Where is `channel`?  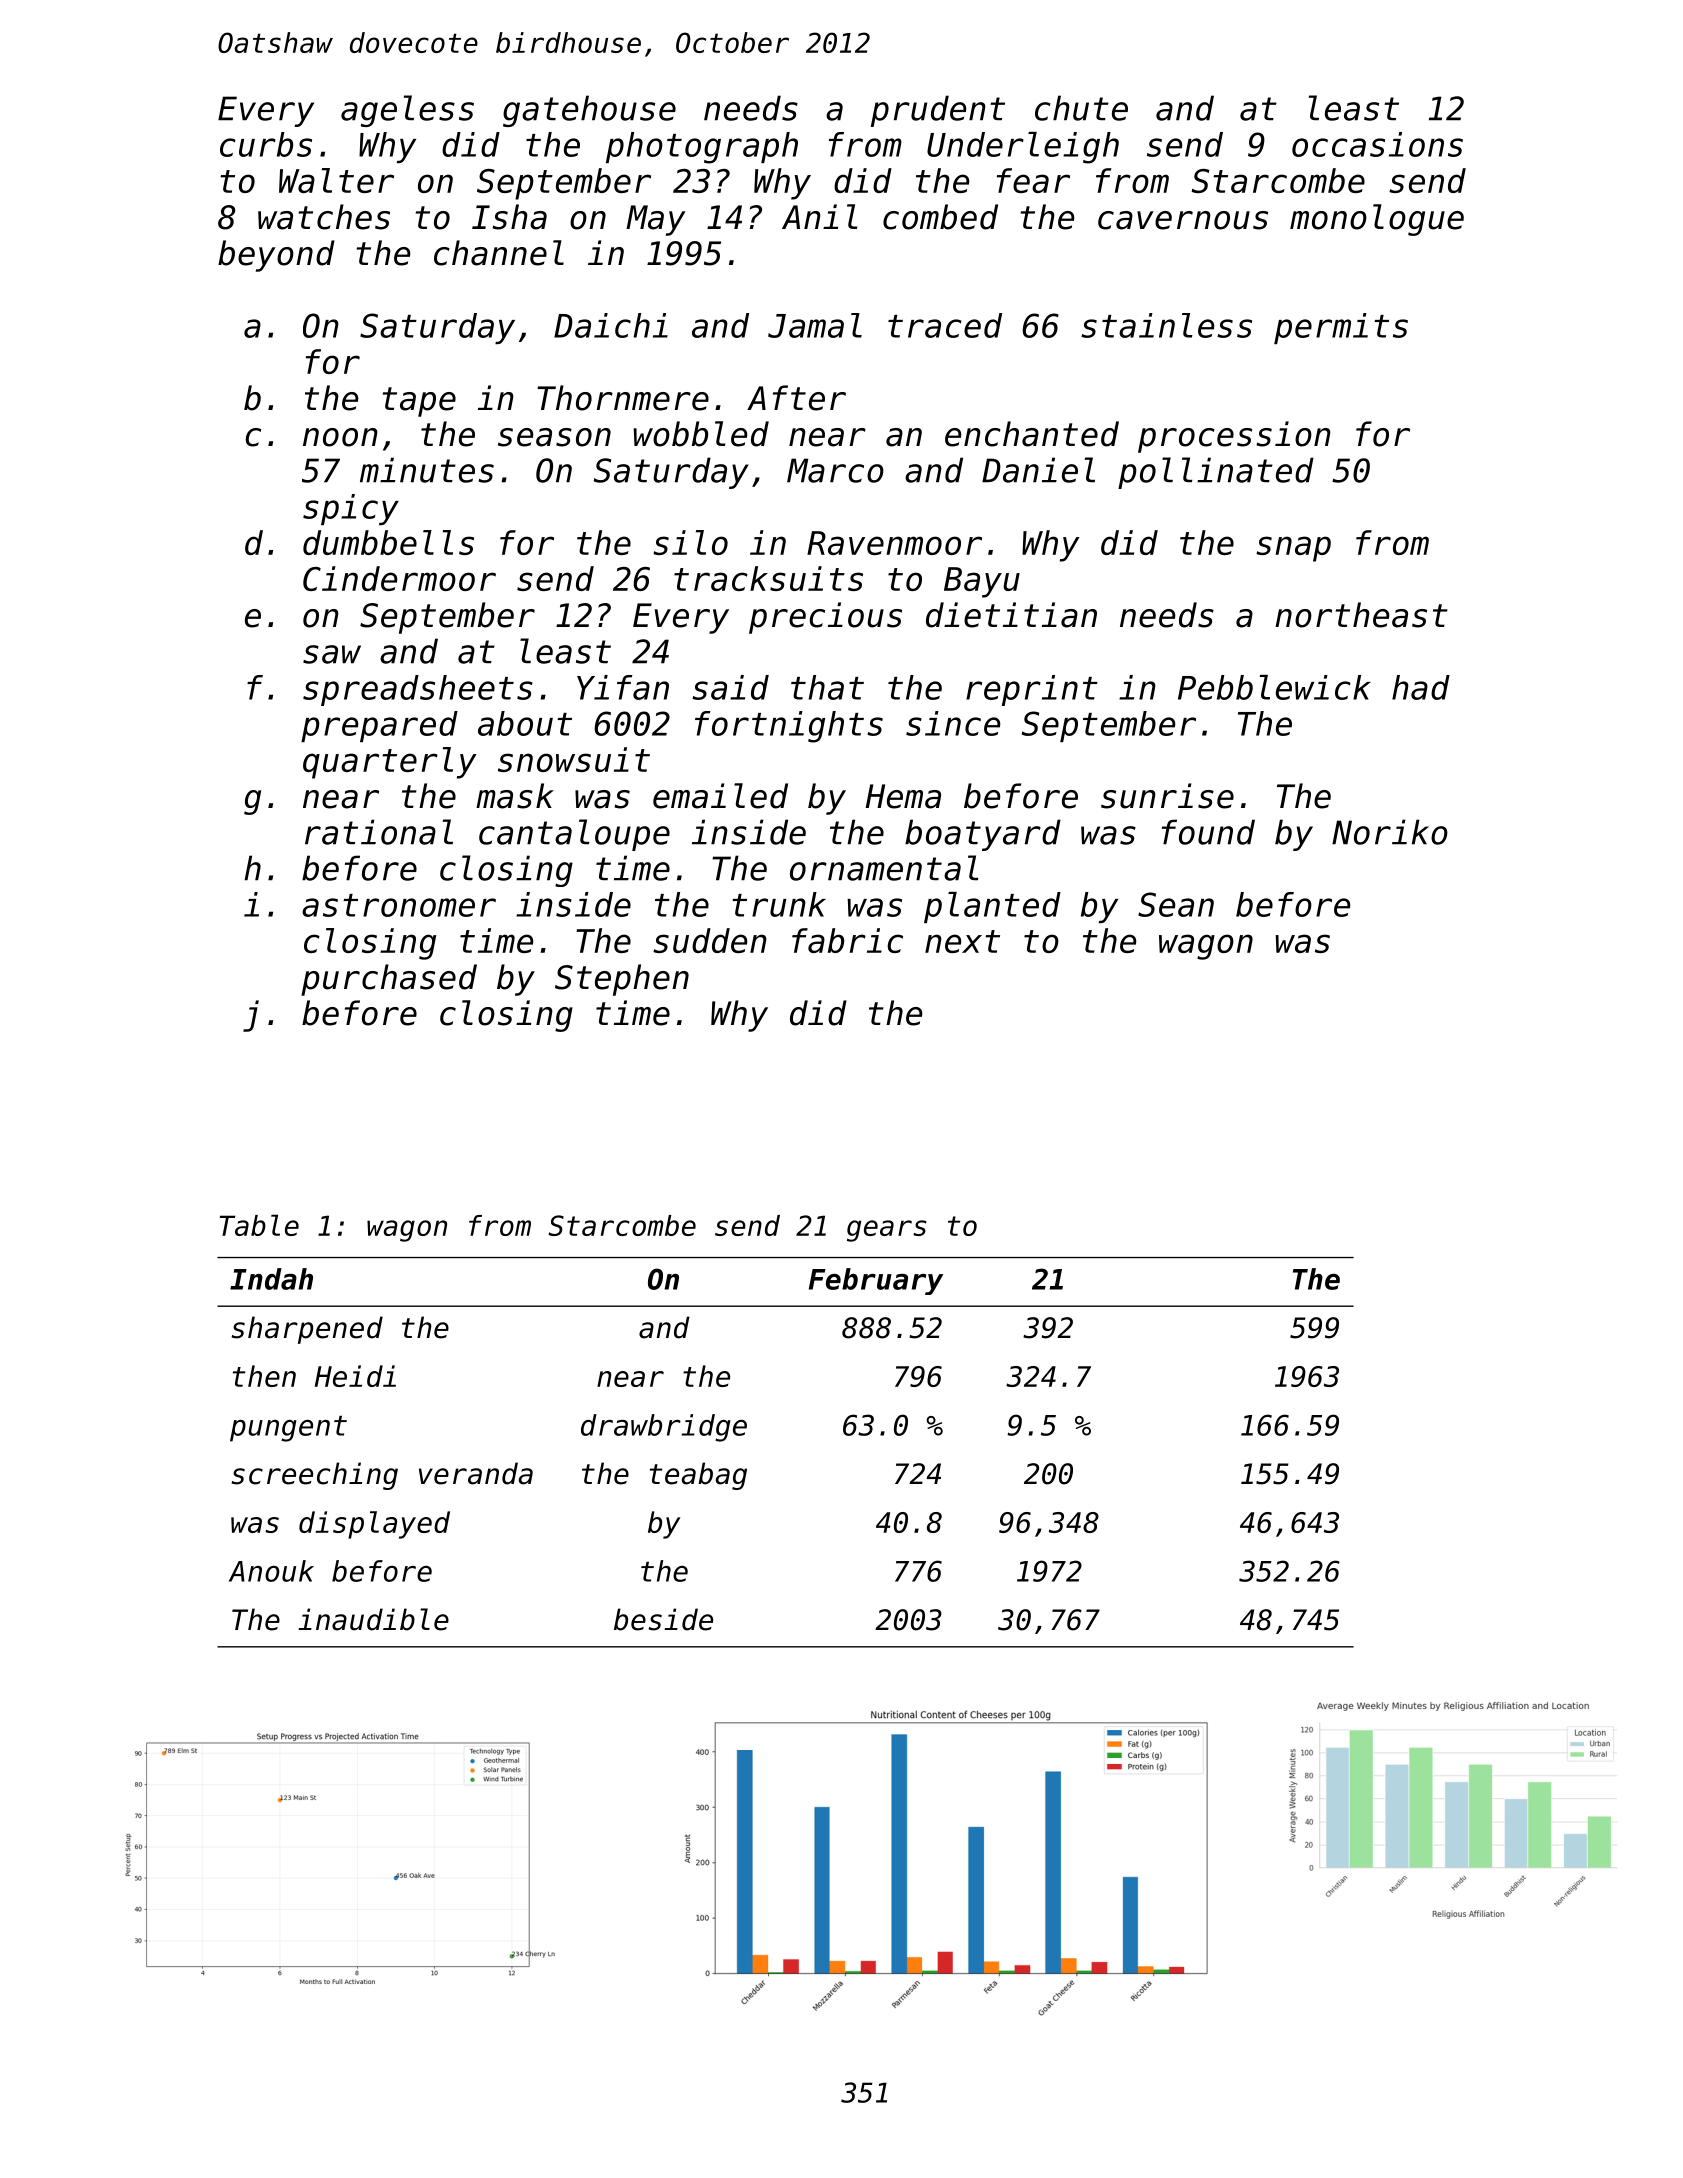
channel is located at coordinates (499, 253).
